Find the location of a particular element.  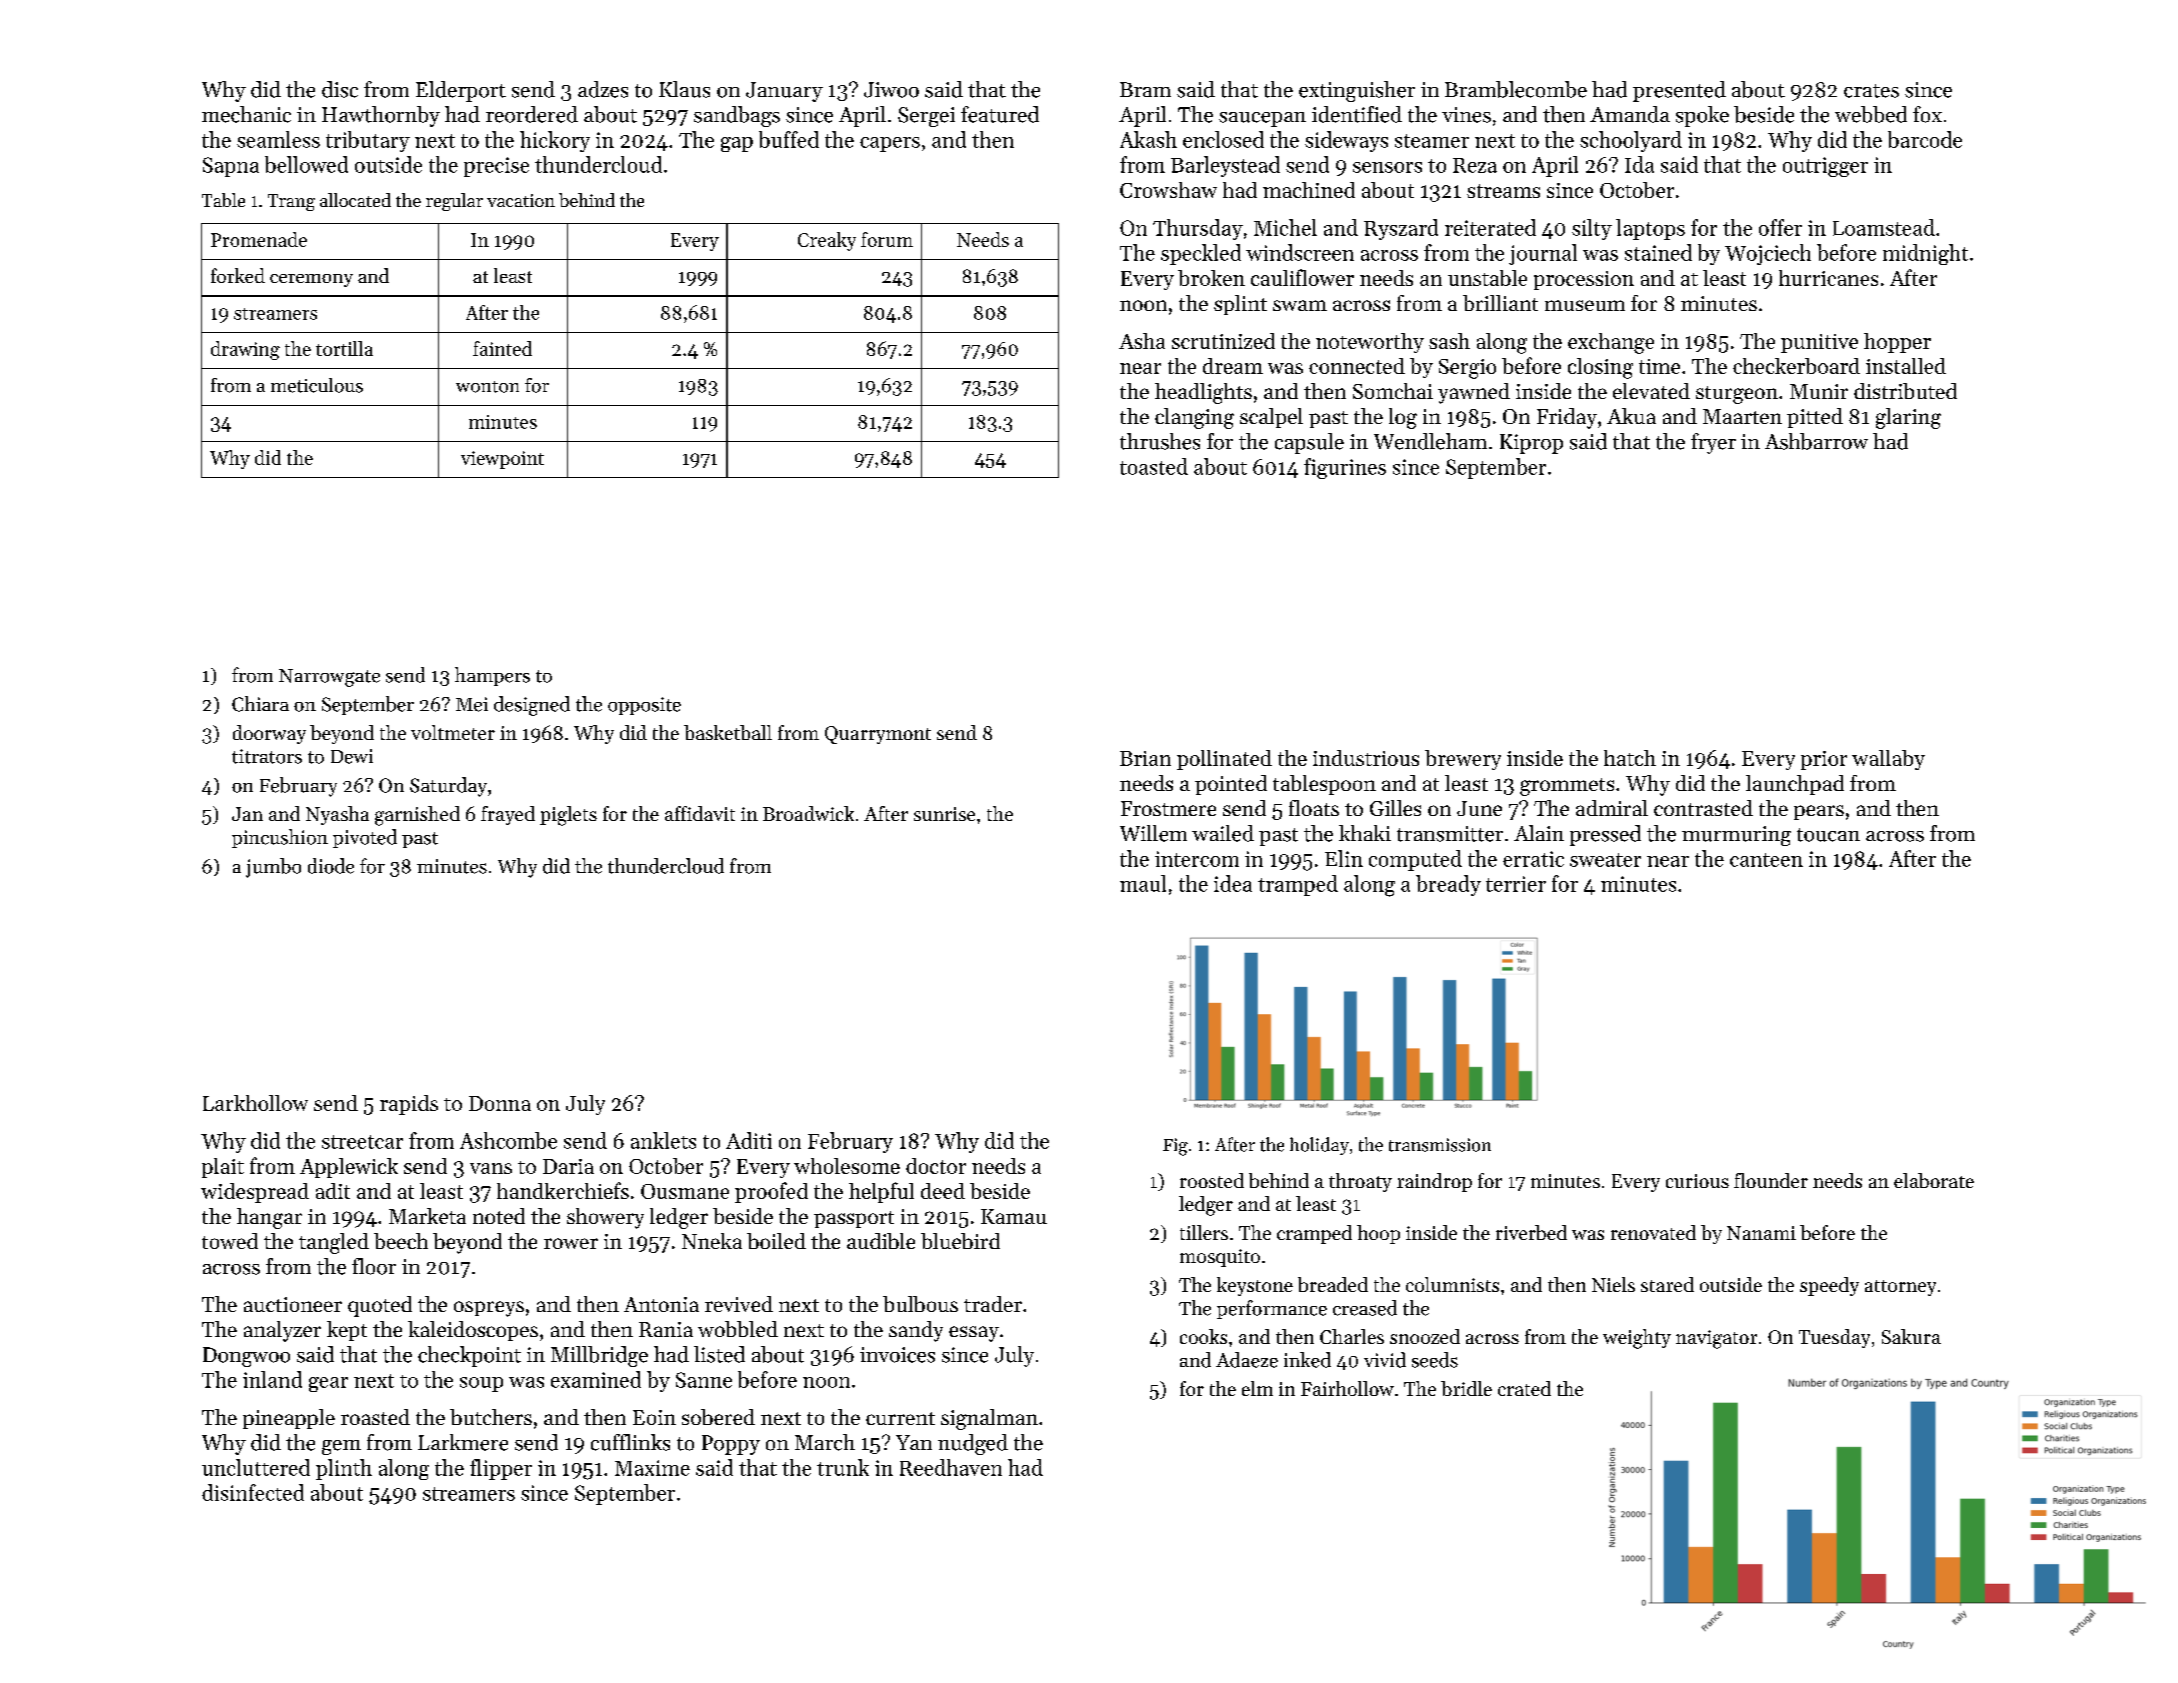

Reedhaven is located at coordinates (951, 1467).
